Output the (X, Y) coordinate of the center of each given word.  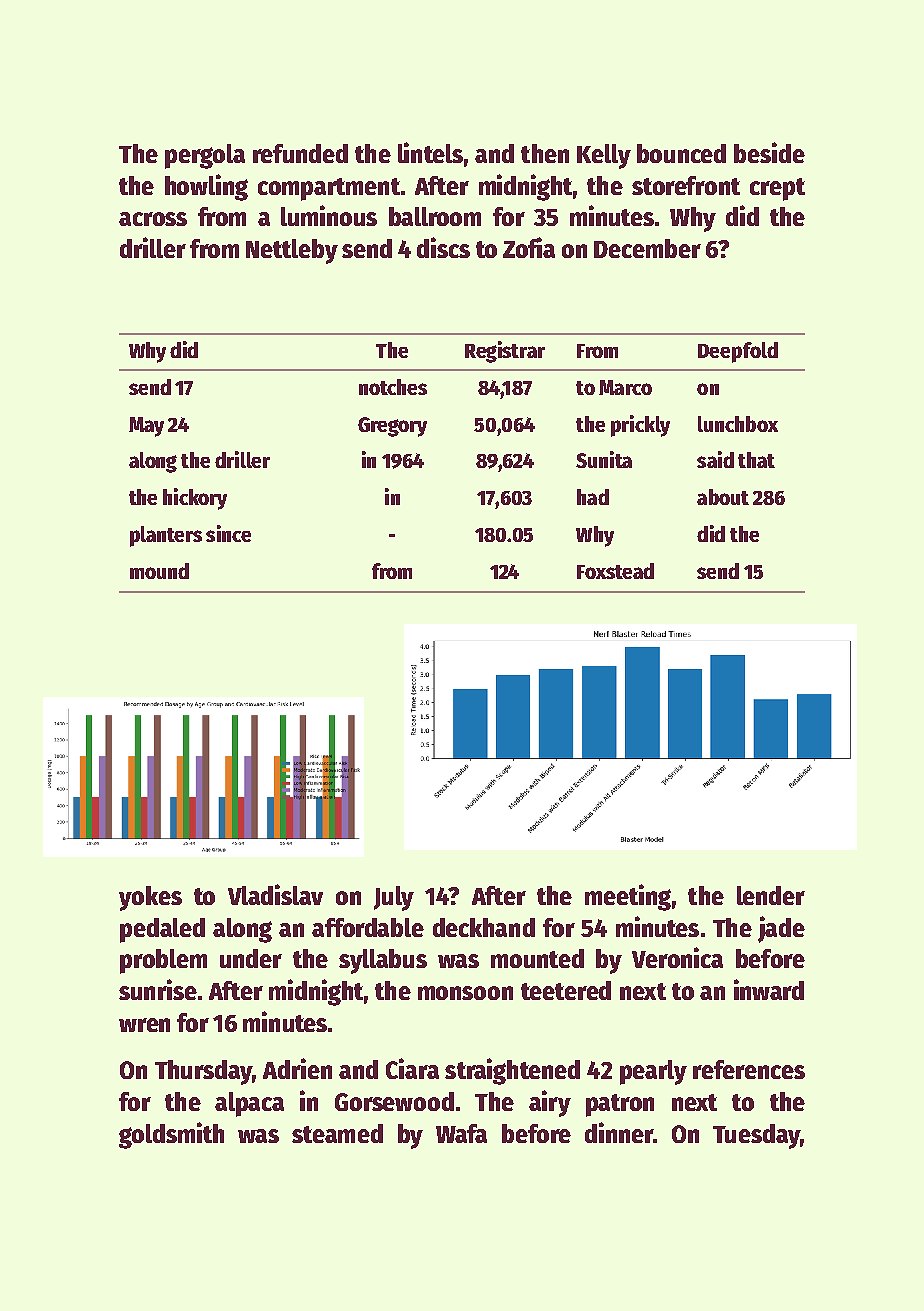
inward (769, 989)
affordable (368, 927)
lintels (430, 152)
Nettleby (292, 251)
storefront (686, 185)
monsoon (465, 993)
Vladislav (275, 894)
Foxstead (615, 571)
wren (144, 1025)
